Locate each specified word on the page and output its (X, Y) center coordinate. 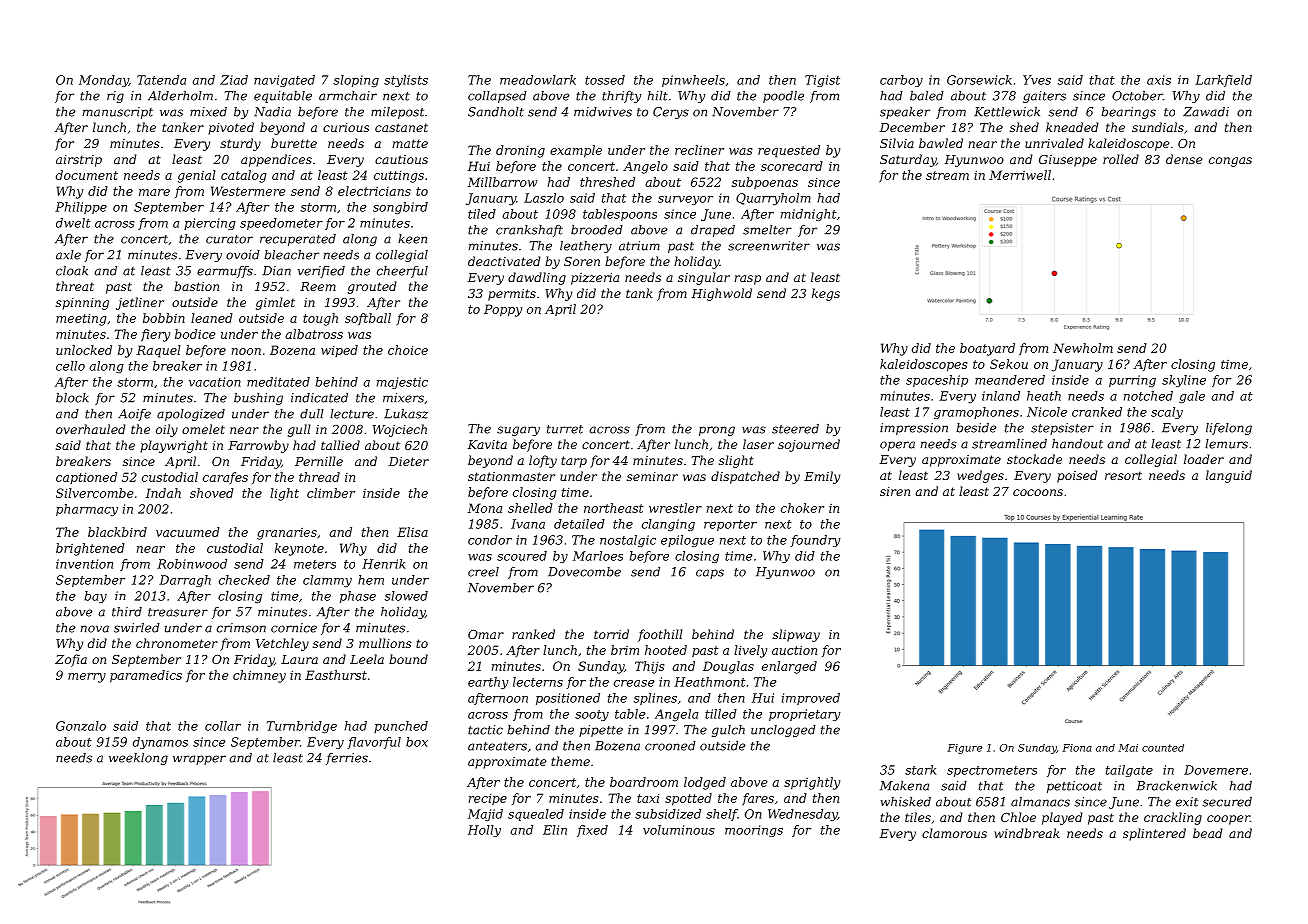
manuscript (118, 113)
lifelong (1229, 429)
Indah (163, 493)
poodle (783, 97)
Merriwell (1020, 175)
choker (802, 508)
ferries (347, 759)
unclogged (783, 731)
